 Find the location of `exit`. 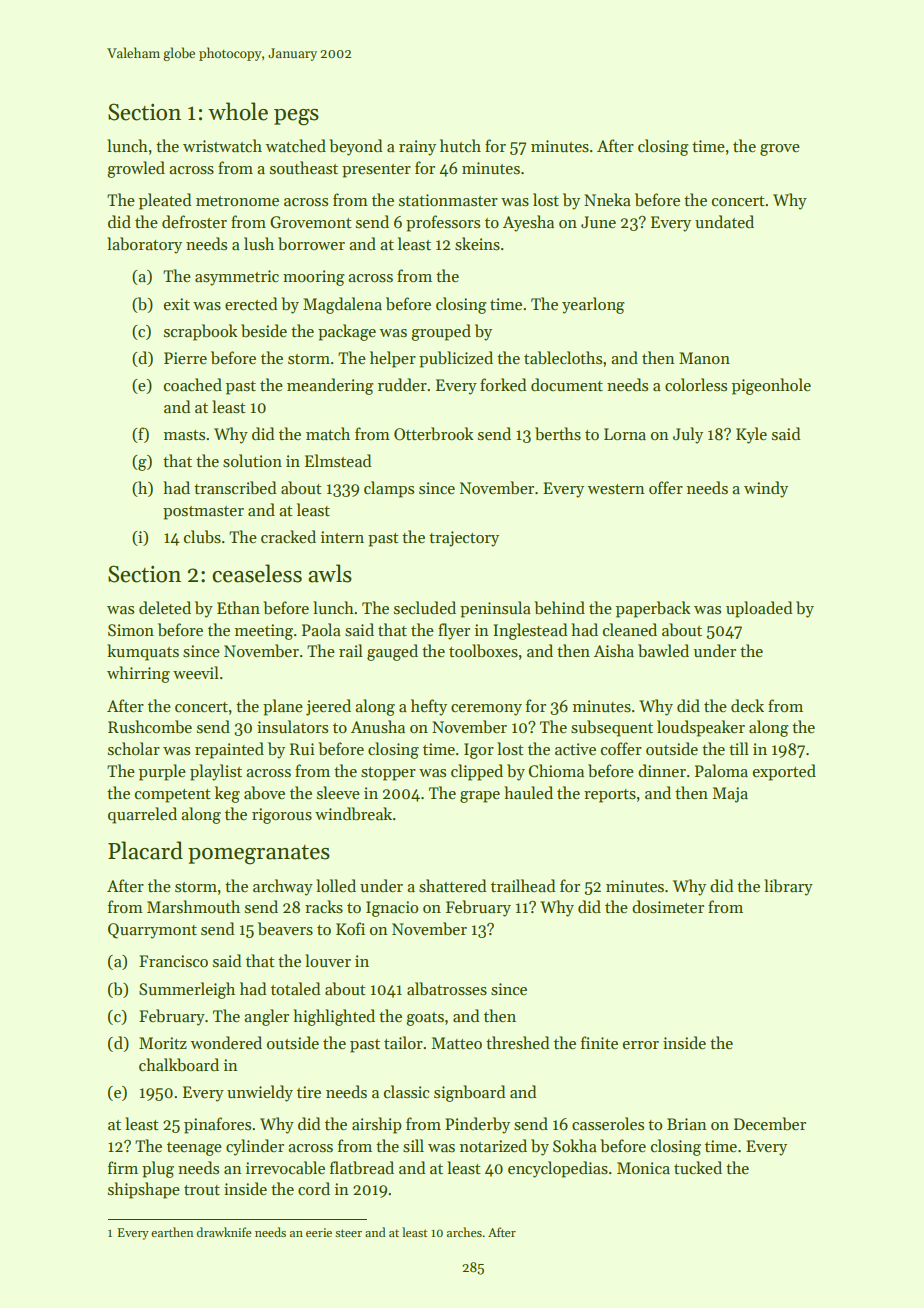

exit is located at coordinates (177, 304).
